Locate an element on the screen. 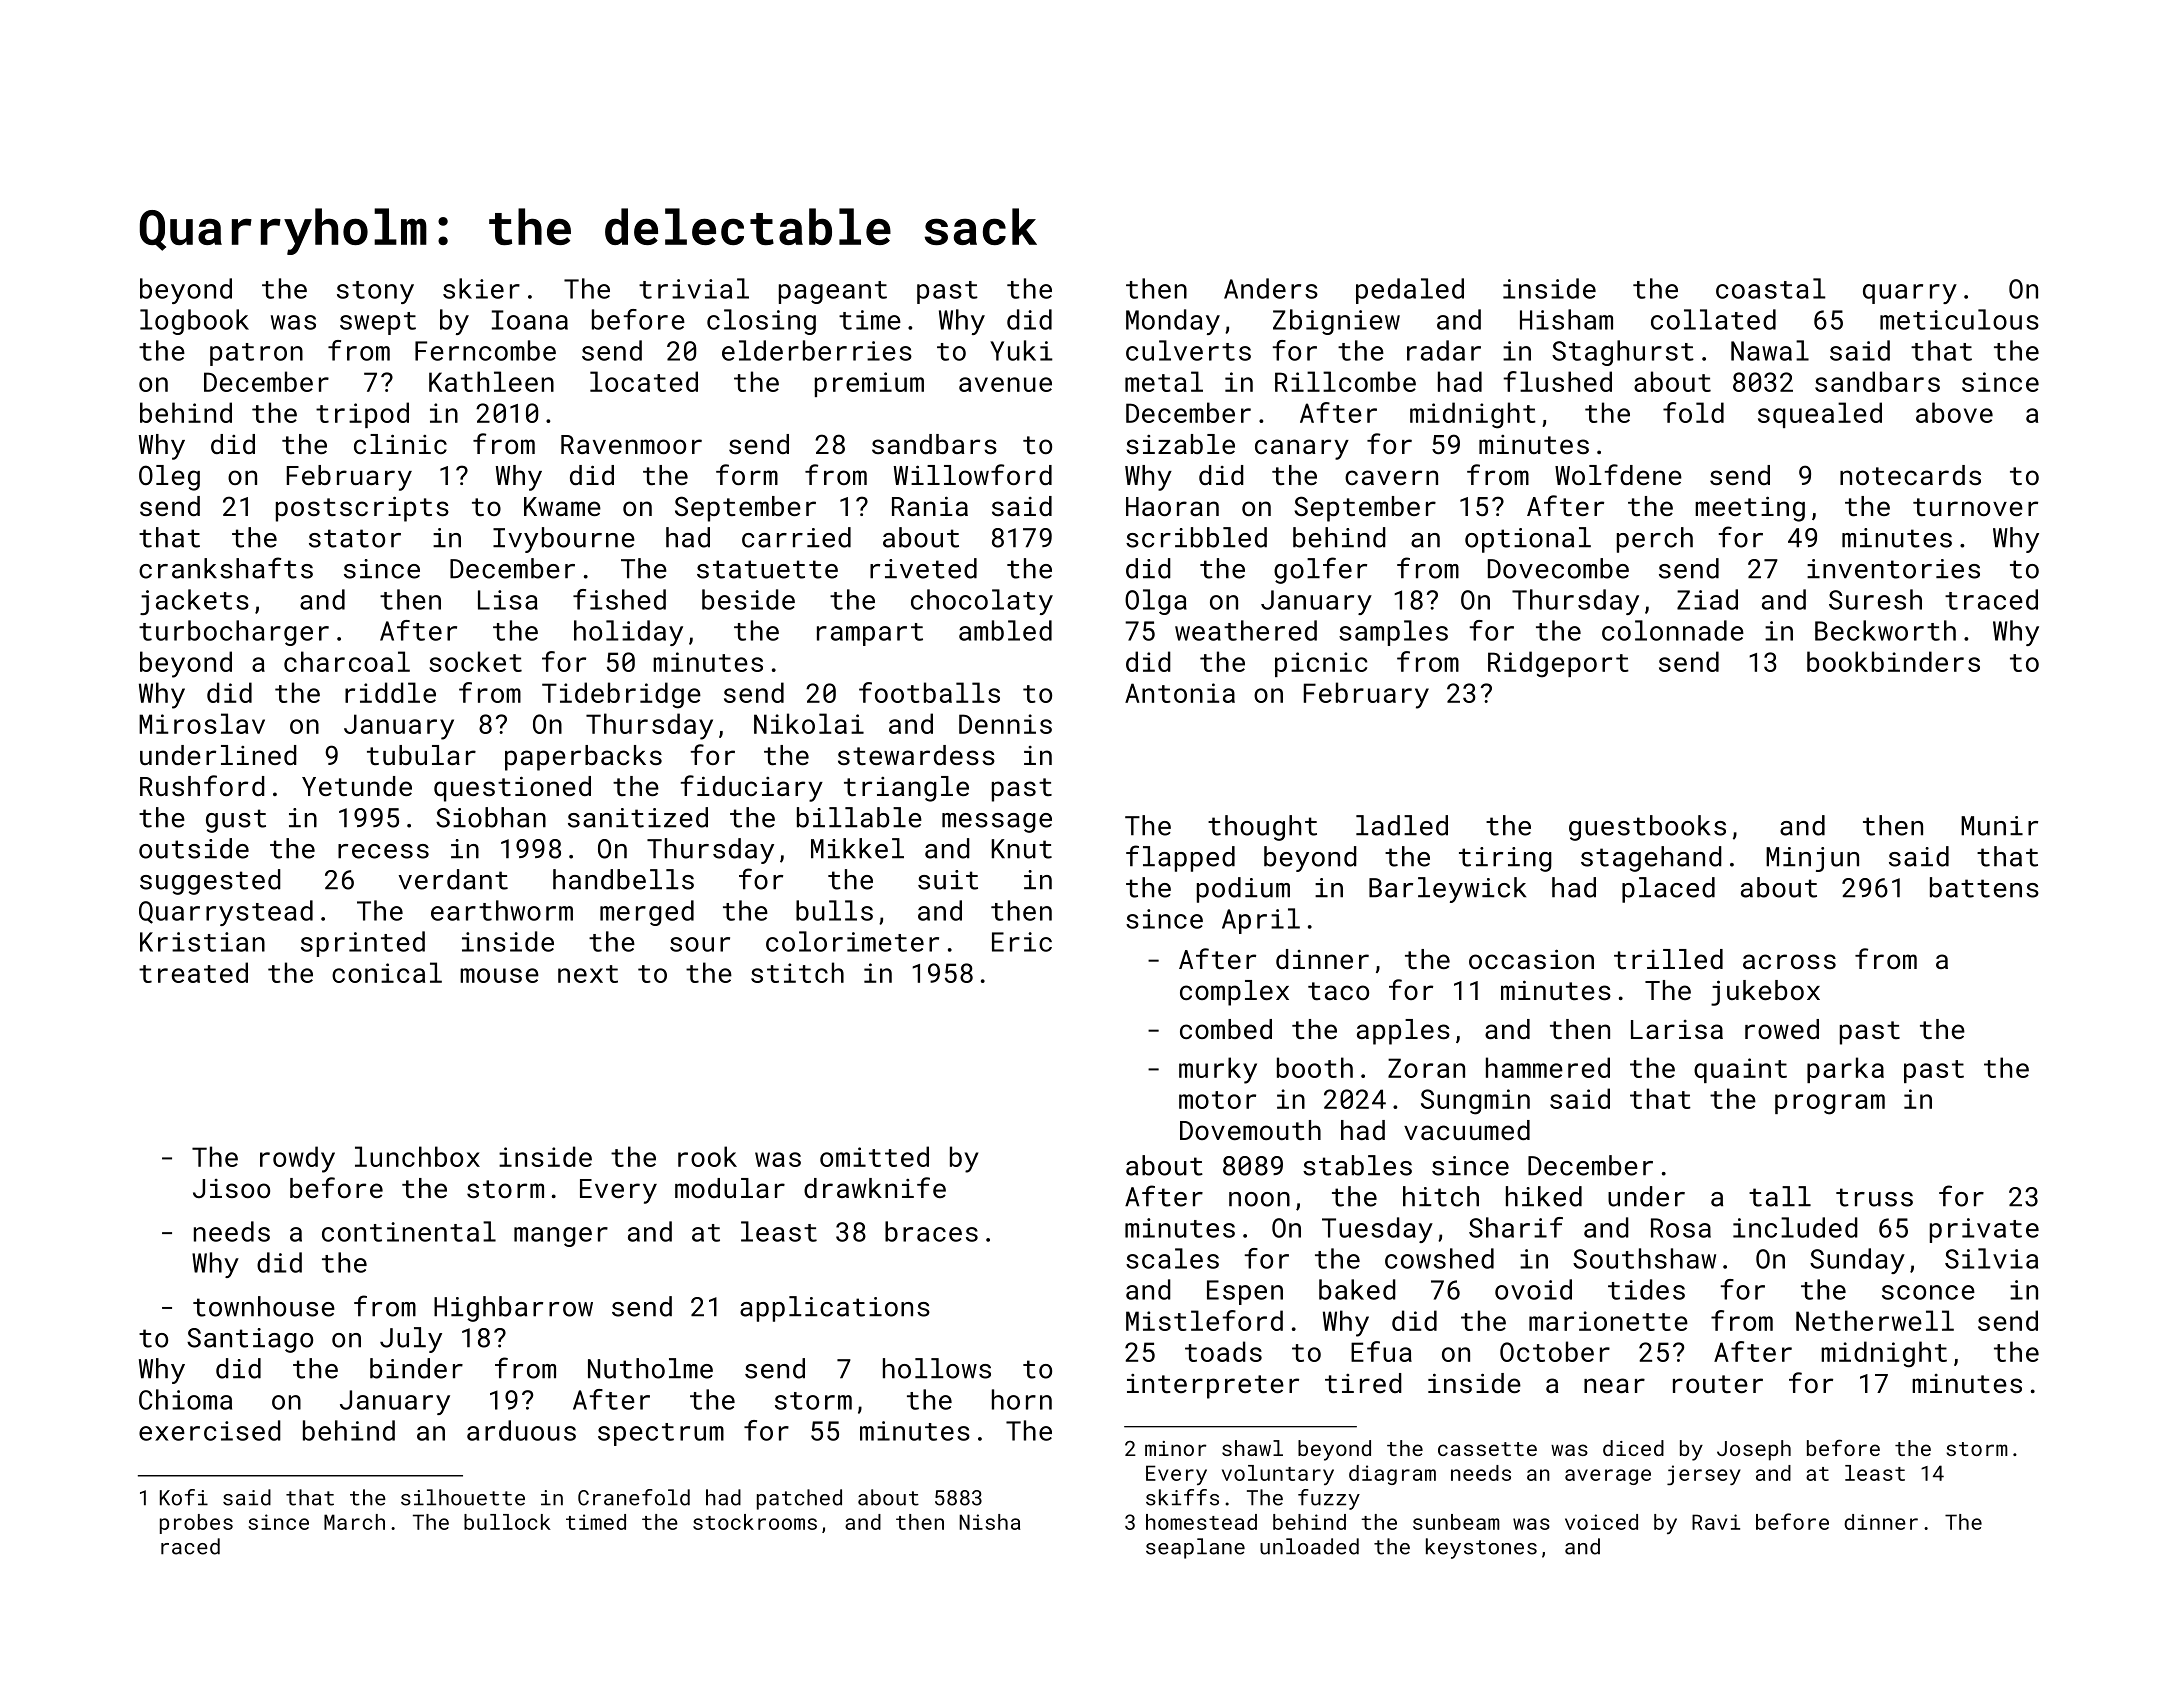 This screenshot has width=2178, height=1683. seaplane is located at coordinates (1195, 1548).
